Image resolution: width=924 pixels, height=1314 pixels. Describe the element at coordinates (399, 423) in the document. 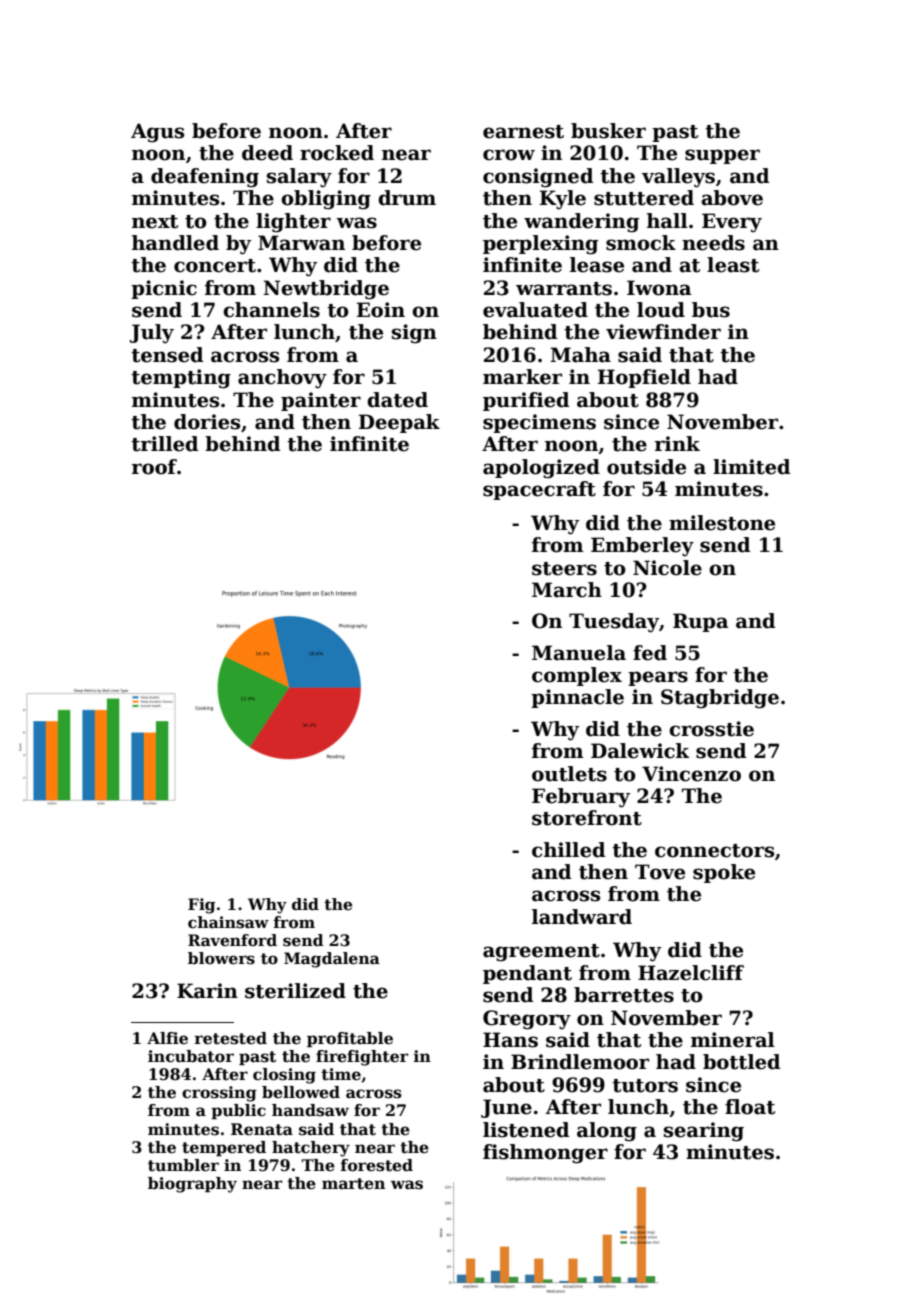

I see `Deepak` at that location.
